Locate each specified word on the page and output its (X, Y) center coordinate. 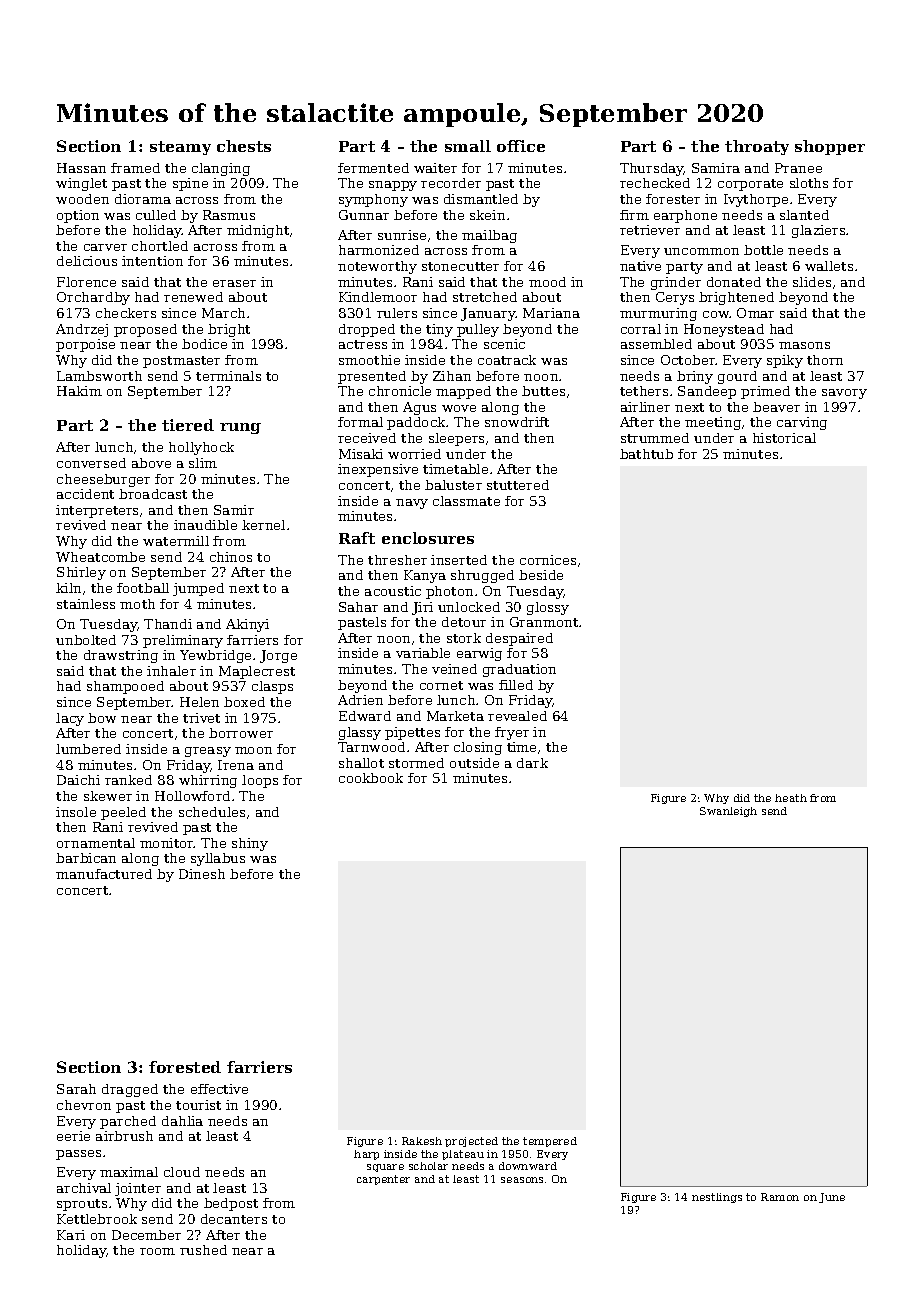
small (468, 146)
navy (412, 504)
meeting (713, 423)
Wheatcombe (100, 557)
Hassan (81, 168)
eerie (73, 1136)
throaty (757, 147)
